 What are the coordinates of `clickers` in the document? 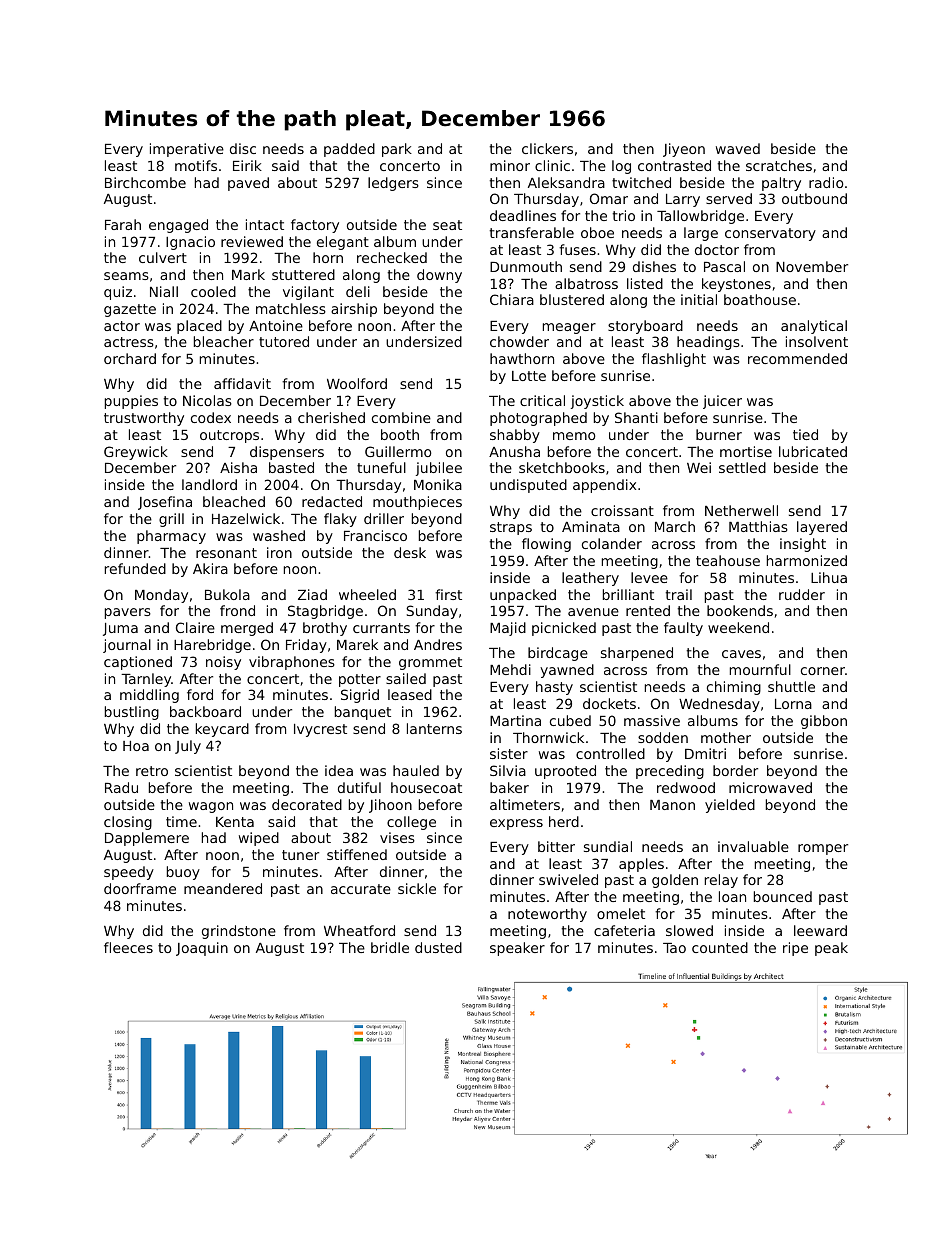 It's located at (547, 148).
